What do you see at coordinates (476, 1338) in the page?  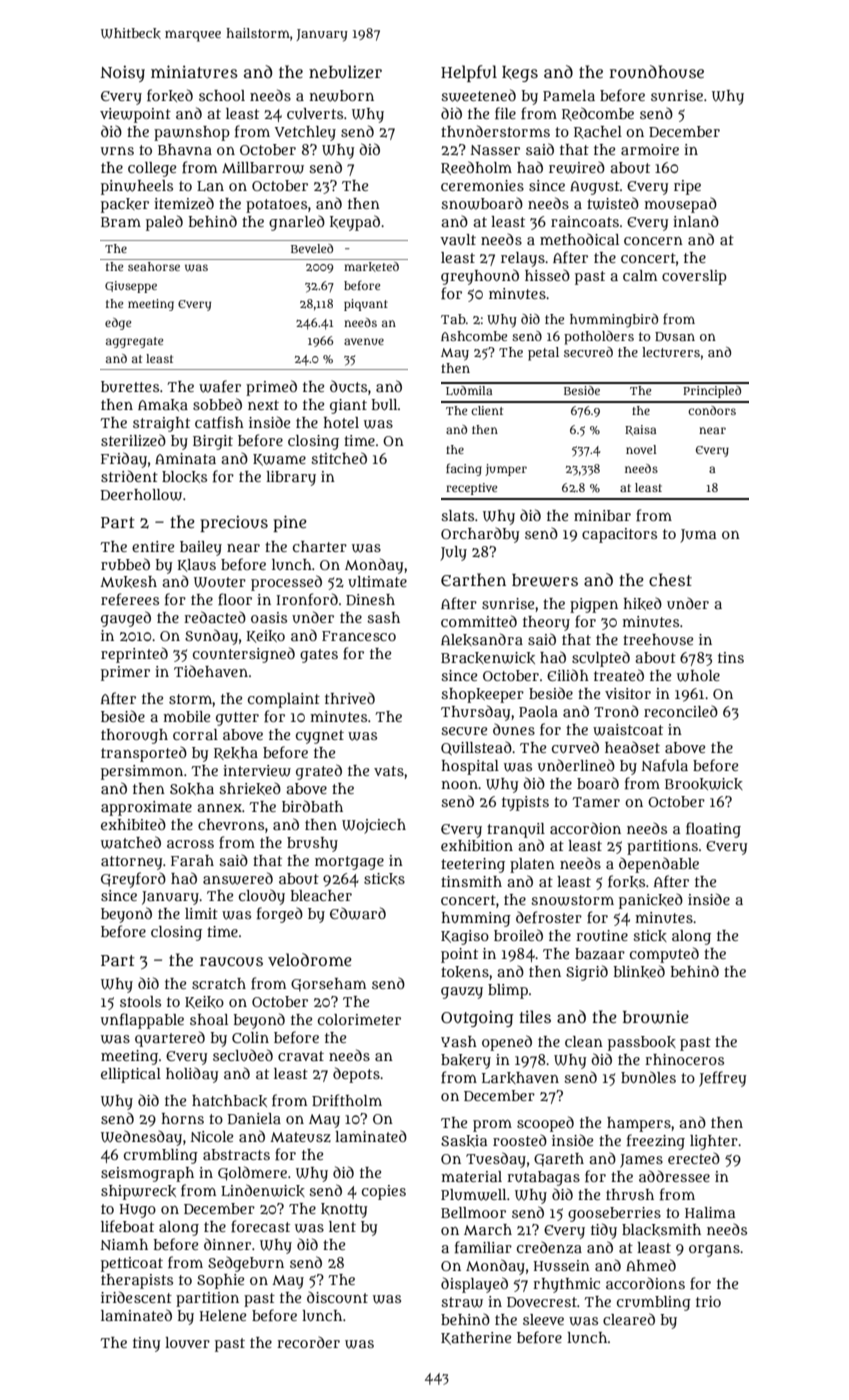 I see `Katherine` at bounding box center [476, 1338].
